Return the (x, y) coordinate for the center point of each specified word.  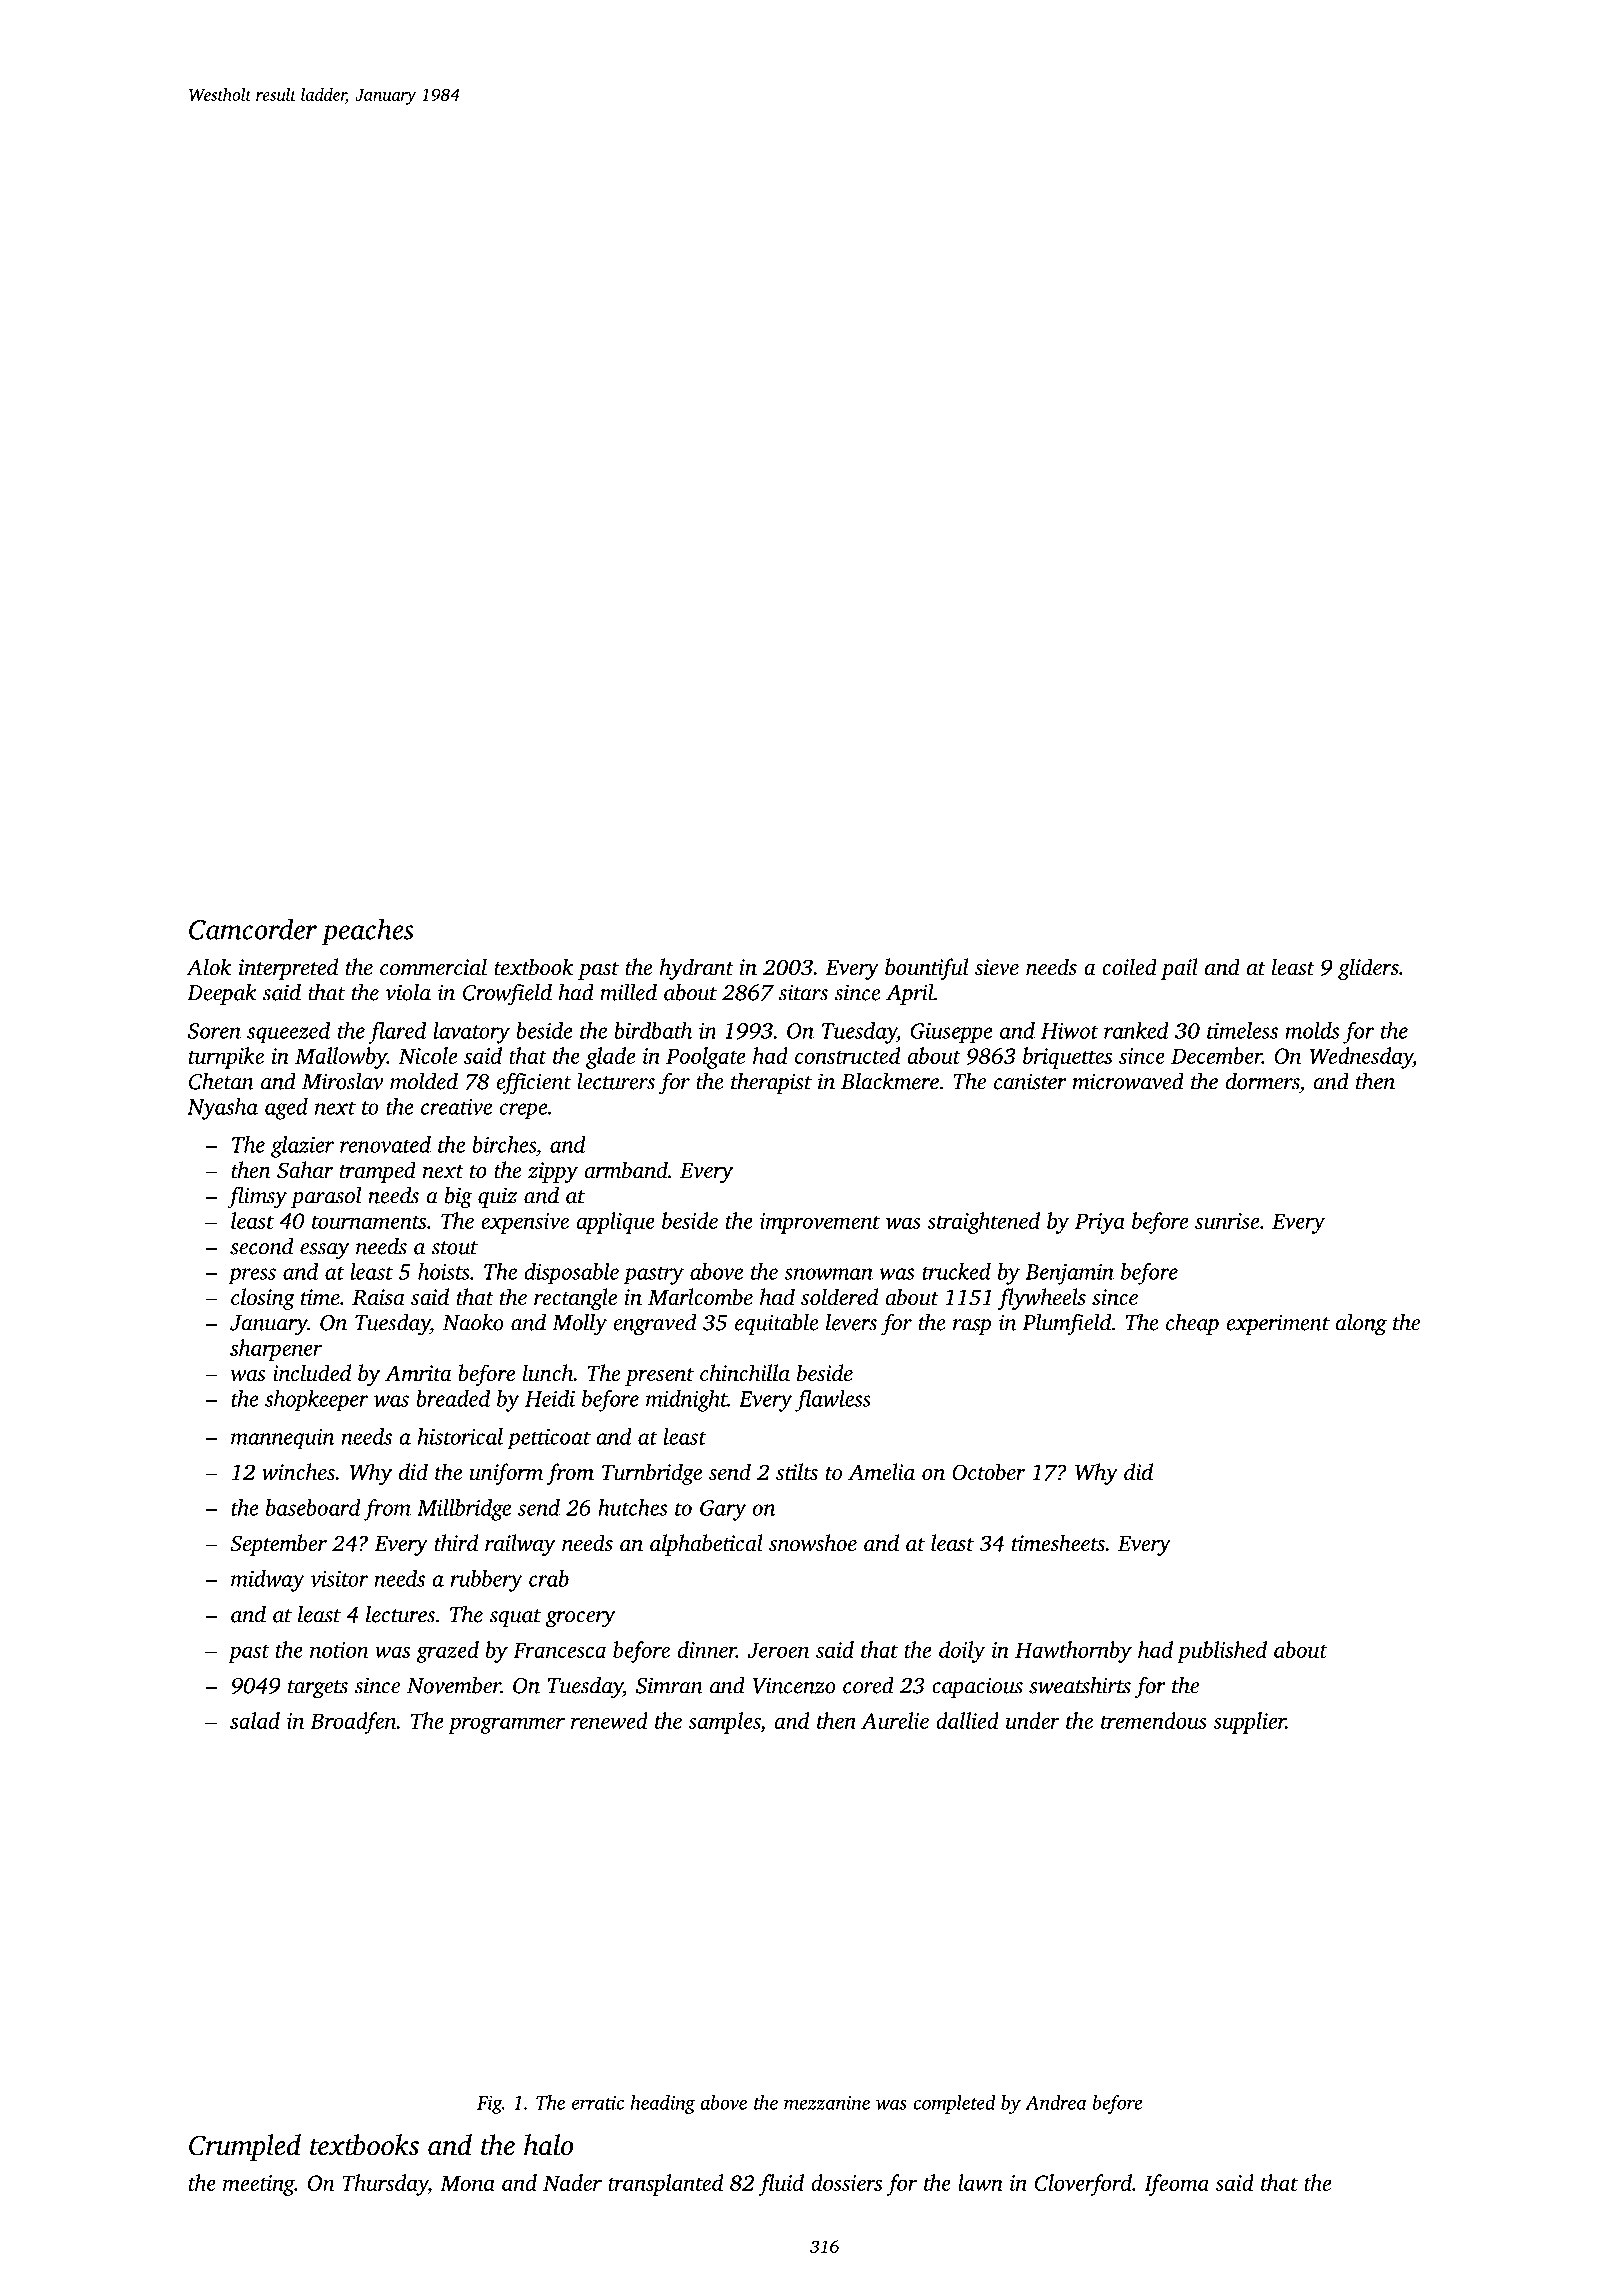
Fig (489, 2105)
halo (549, 2145)
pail (1179, 969)
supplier (1249, 1723)
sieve (997, 967)
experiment (1278, 1324)
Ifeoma (1176, 2185)
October (988, 1472)
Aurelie (895, 1720)
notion (339, 1650)
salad (255, 1720)
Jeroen (778, 1650)
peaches (367, 932)
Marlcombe (700, 1297)
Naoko (473, 1322)
